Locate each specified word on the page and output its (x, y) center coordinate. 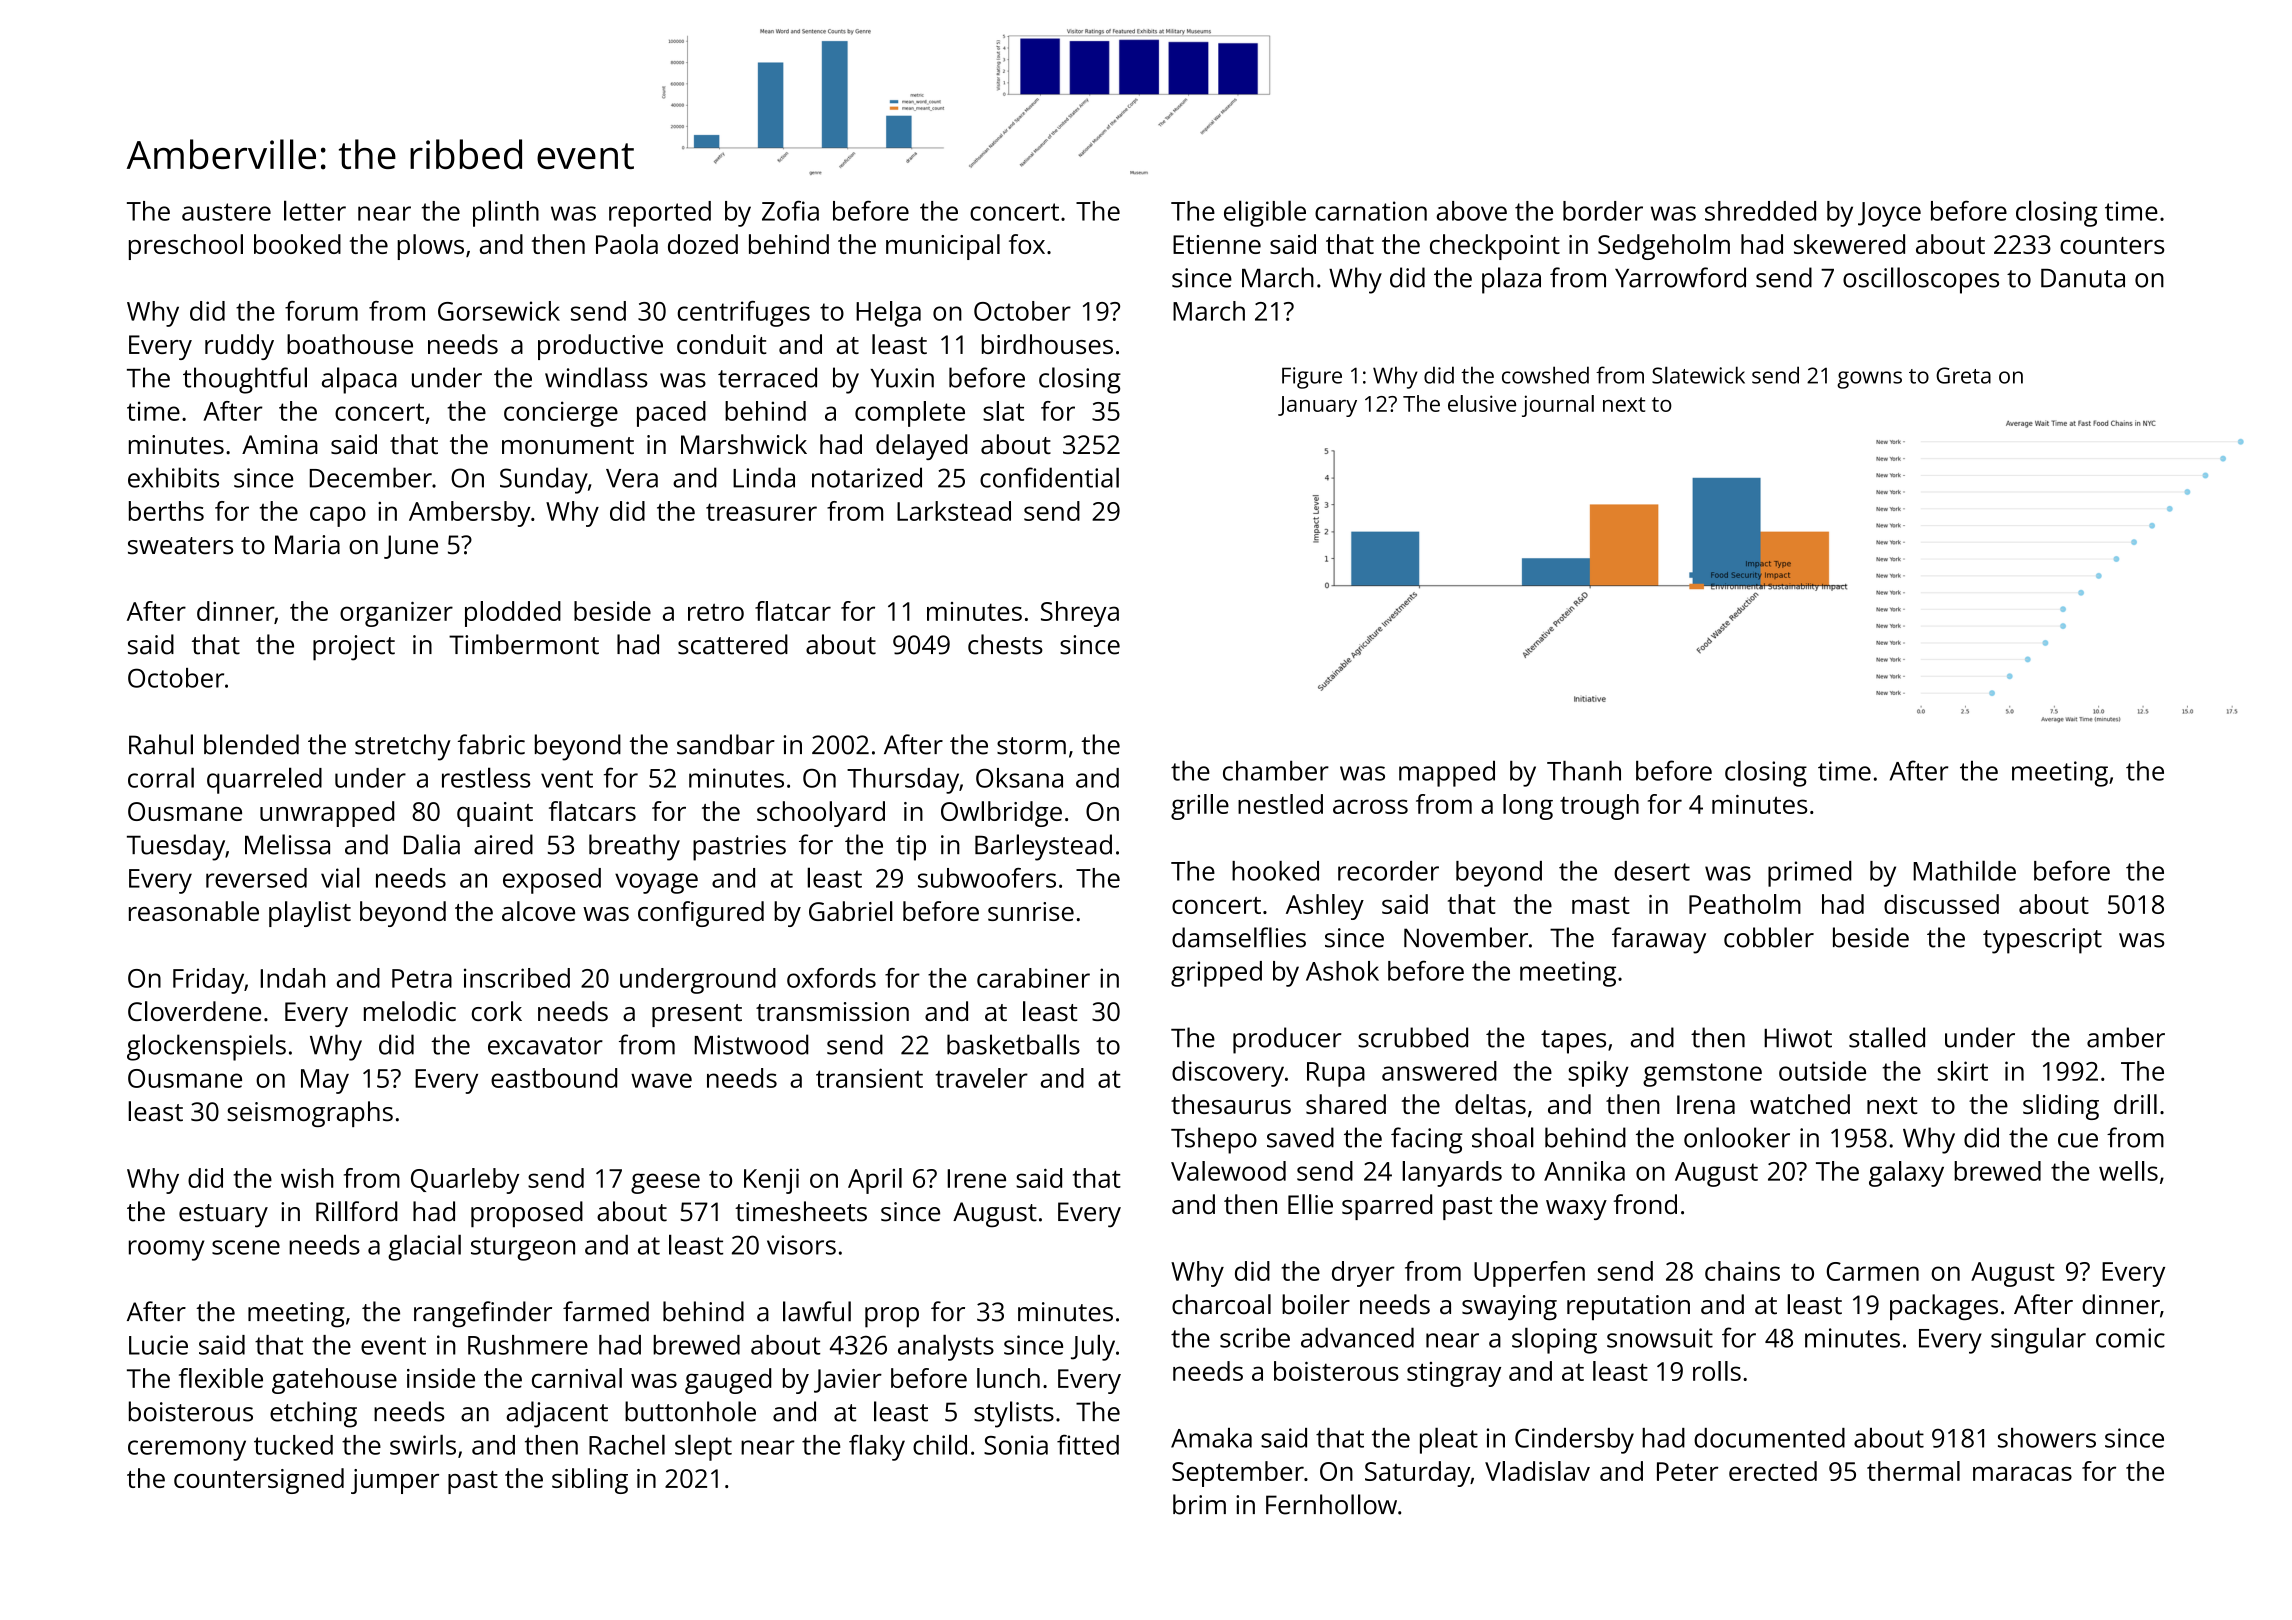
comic (2130, 1338)
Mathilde (1964, 870)
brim (1199, 1504)
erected (1773, 1471)
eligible (1265, 213)
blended (251, 744)
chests (1005, 644)
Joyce (1889, 214)
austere (226, 212)
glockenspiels (206, 1047)
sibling (590, 1481)
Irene (976, 1178)
